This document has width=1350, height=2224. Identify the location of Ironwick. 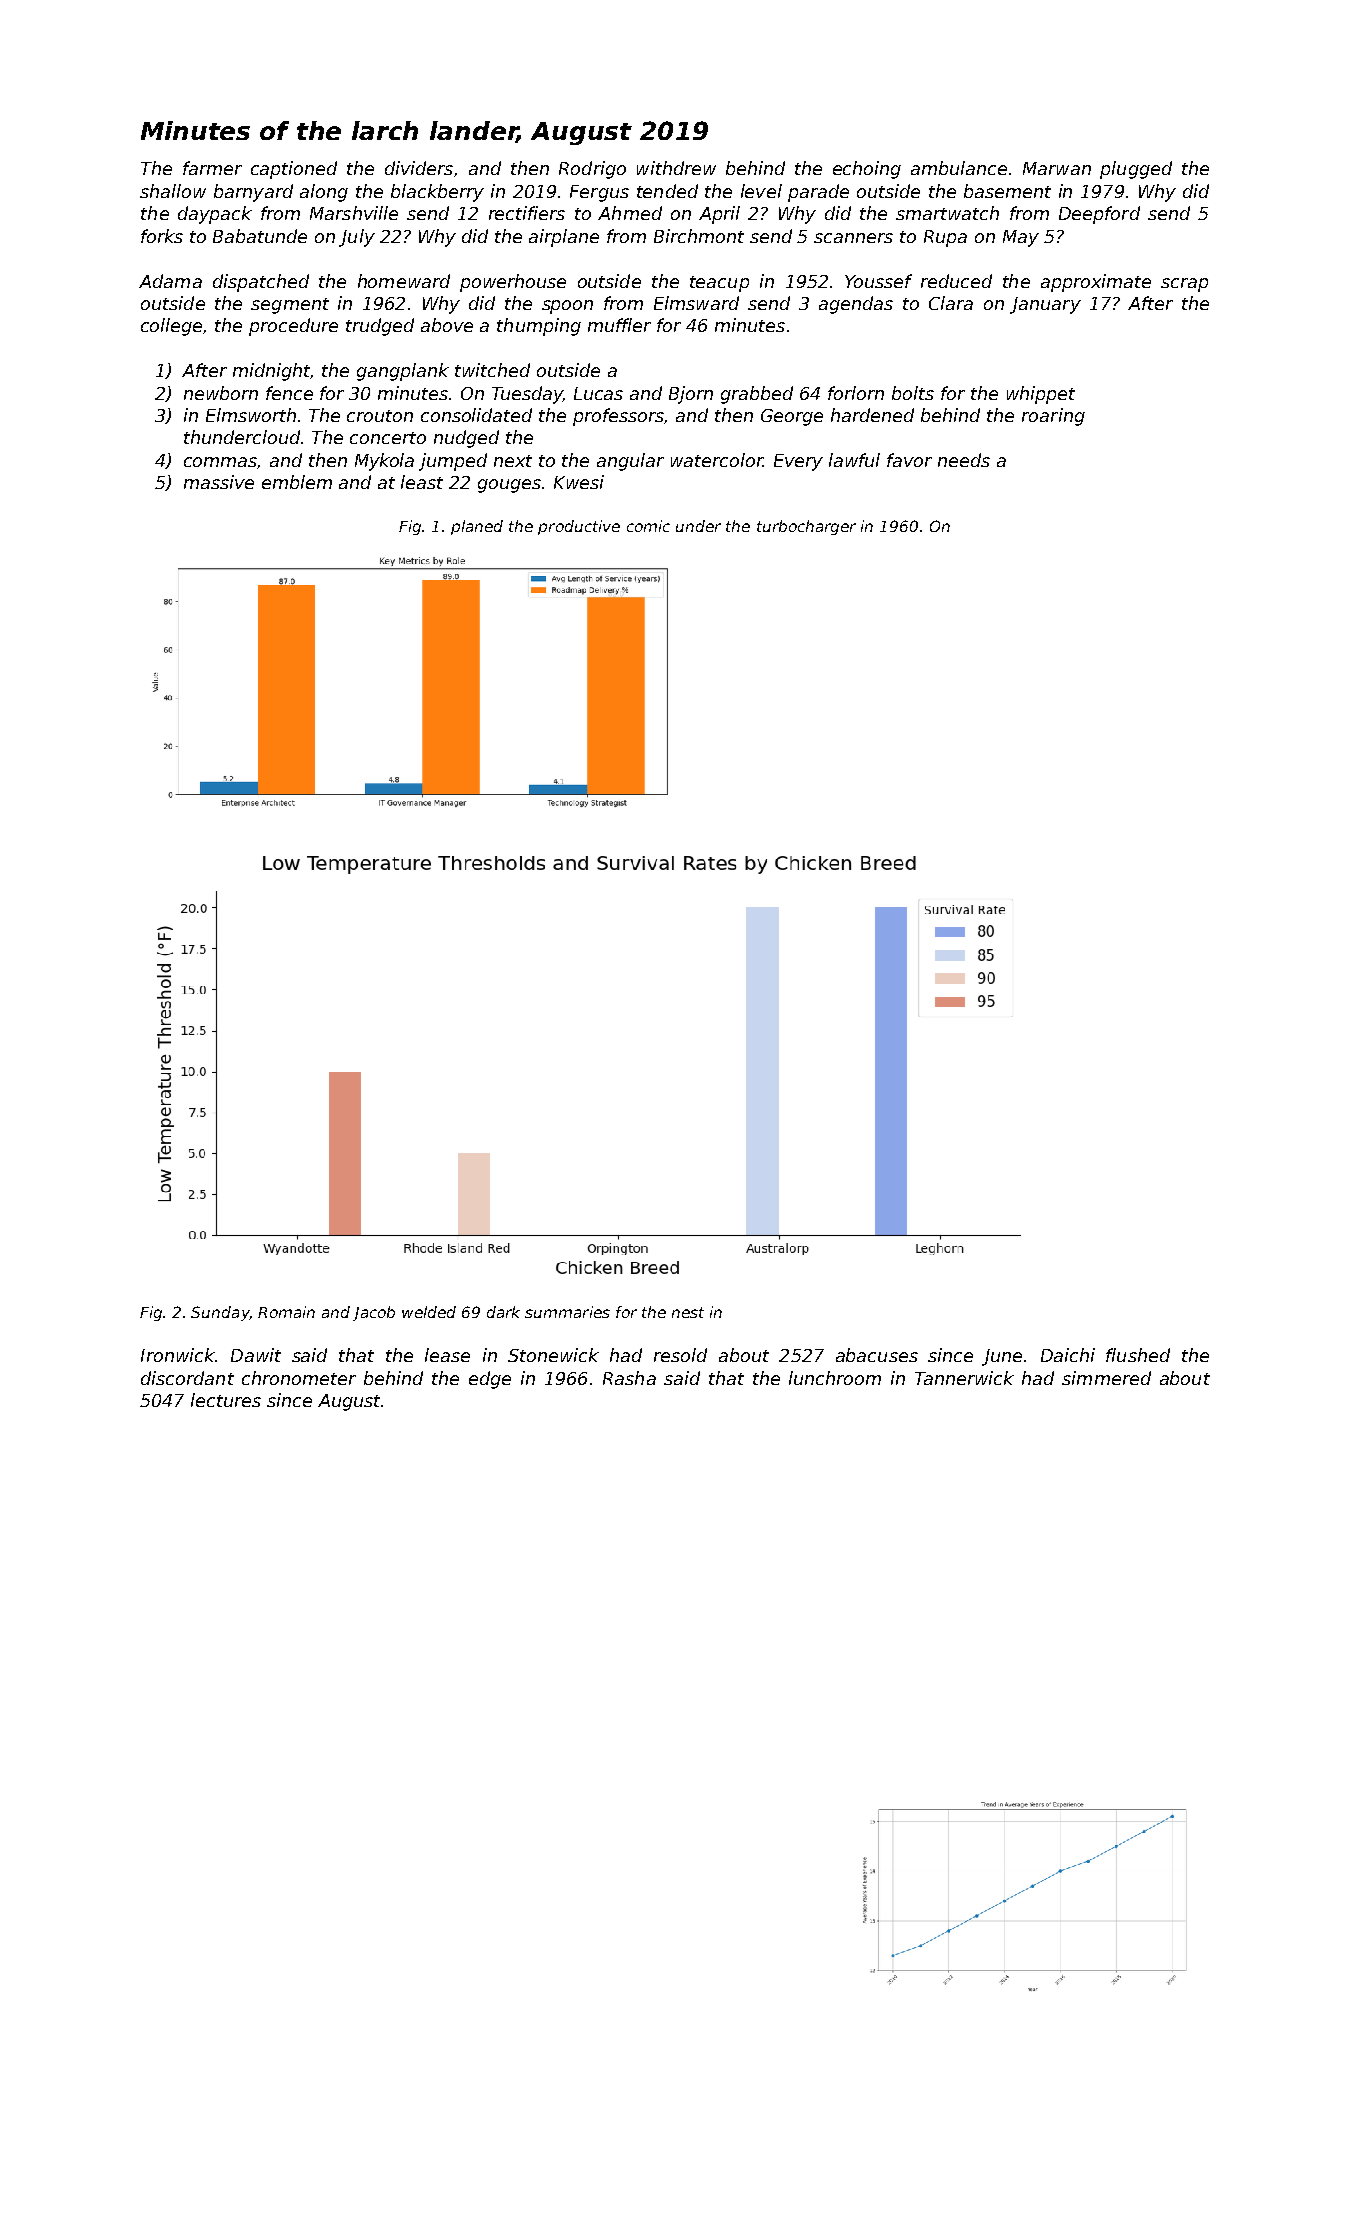
(178, 1355).
